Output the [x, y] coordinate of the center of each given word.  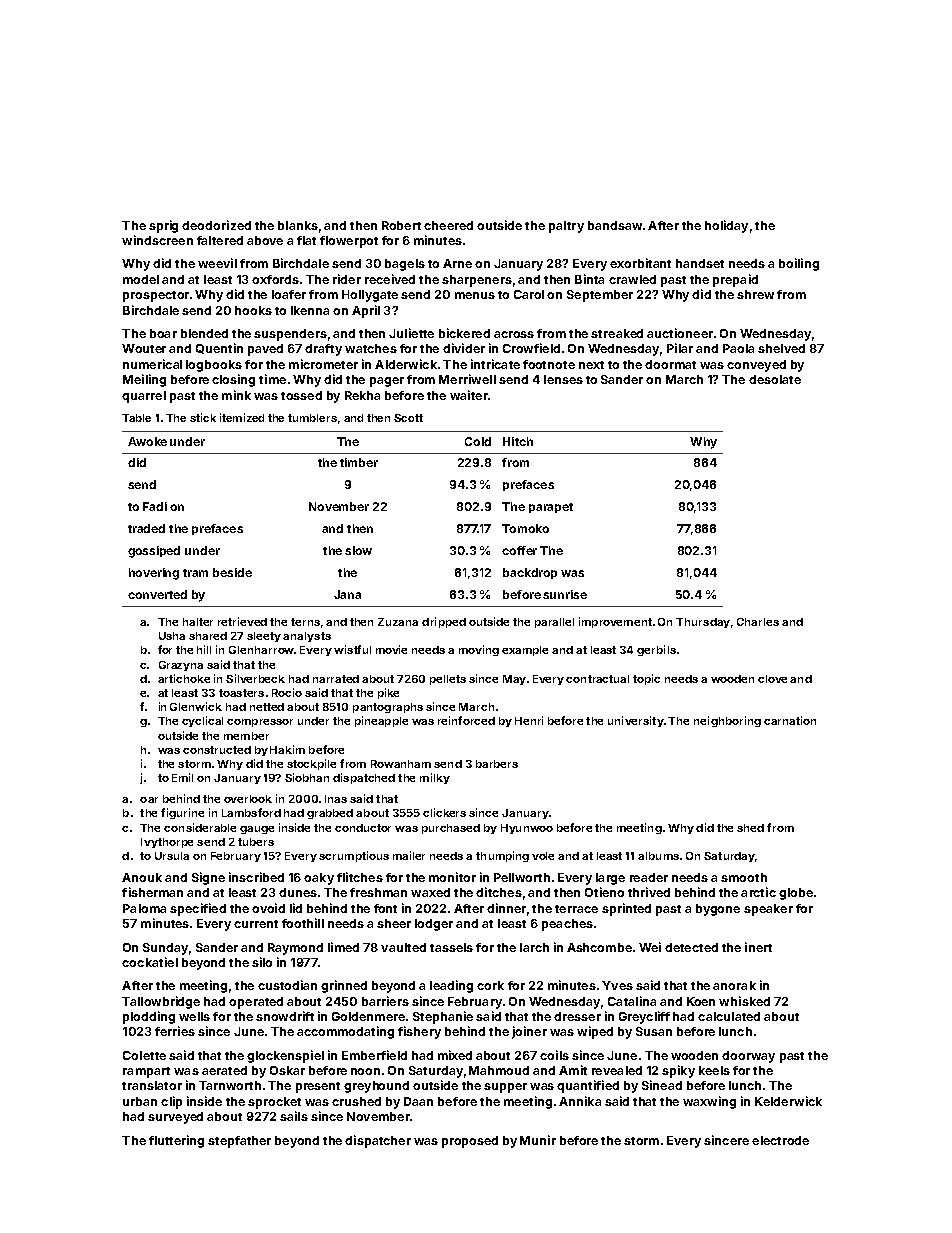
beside [232, 572]
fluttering [176, 1141]
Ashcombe [599, 947]
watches [371, 348]
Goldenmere [368, 1016]
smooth [744, 877]
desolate [775, 379]
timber [359, 462]
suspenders [290, 335]
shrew [755, 294]
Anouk [142, 877]
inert [758, 947]
